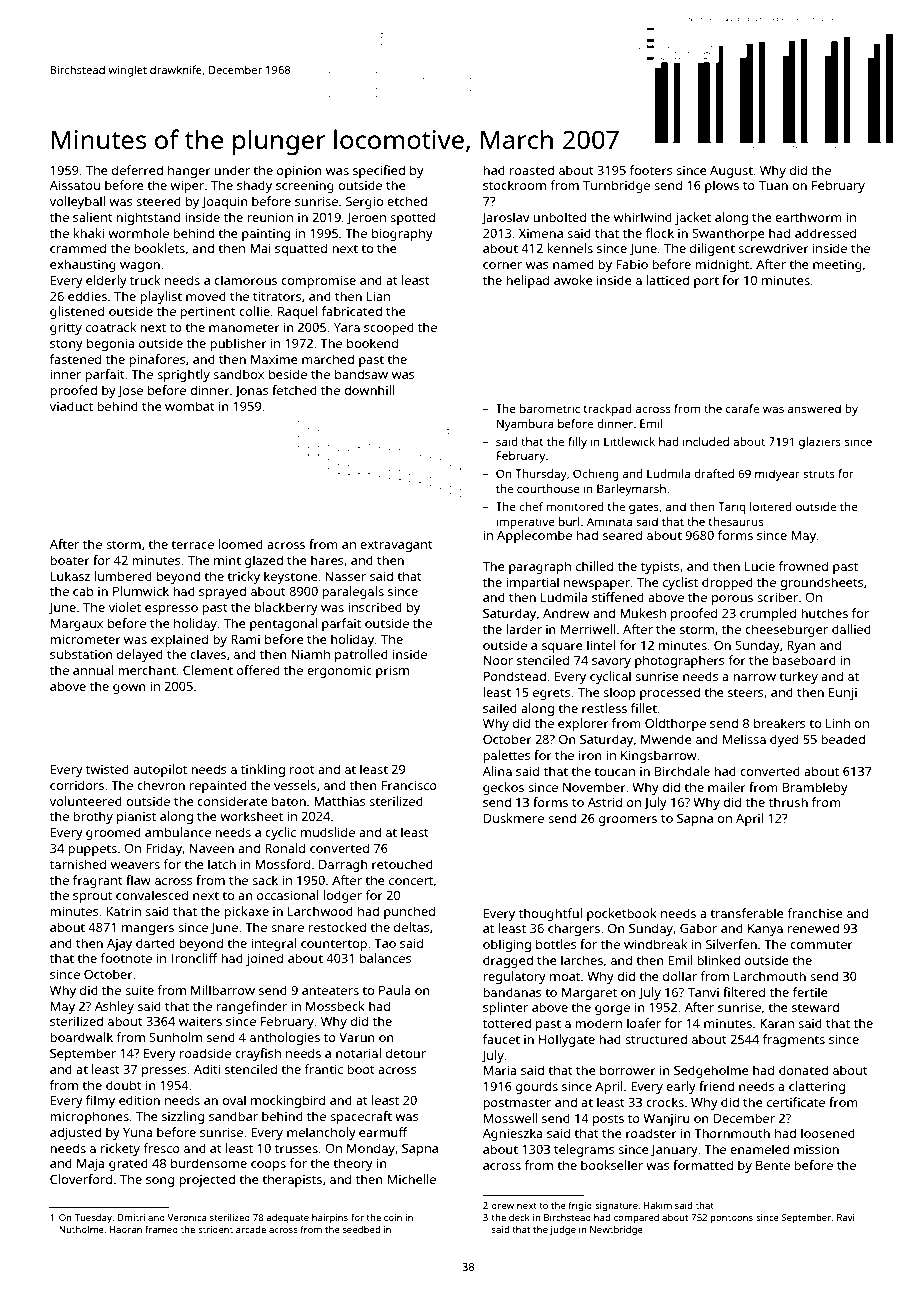 This image has width=924, height=1308. What do you see at coordinates (222, 592) in the image?
I see `sprayed` at bounding box center [222, 592].
